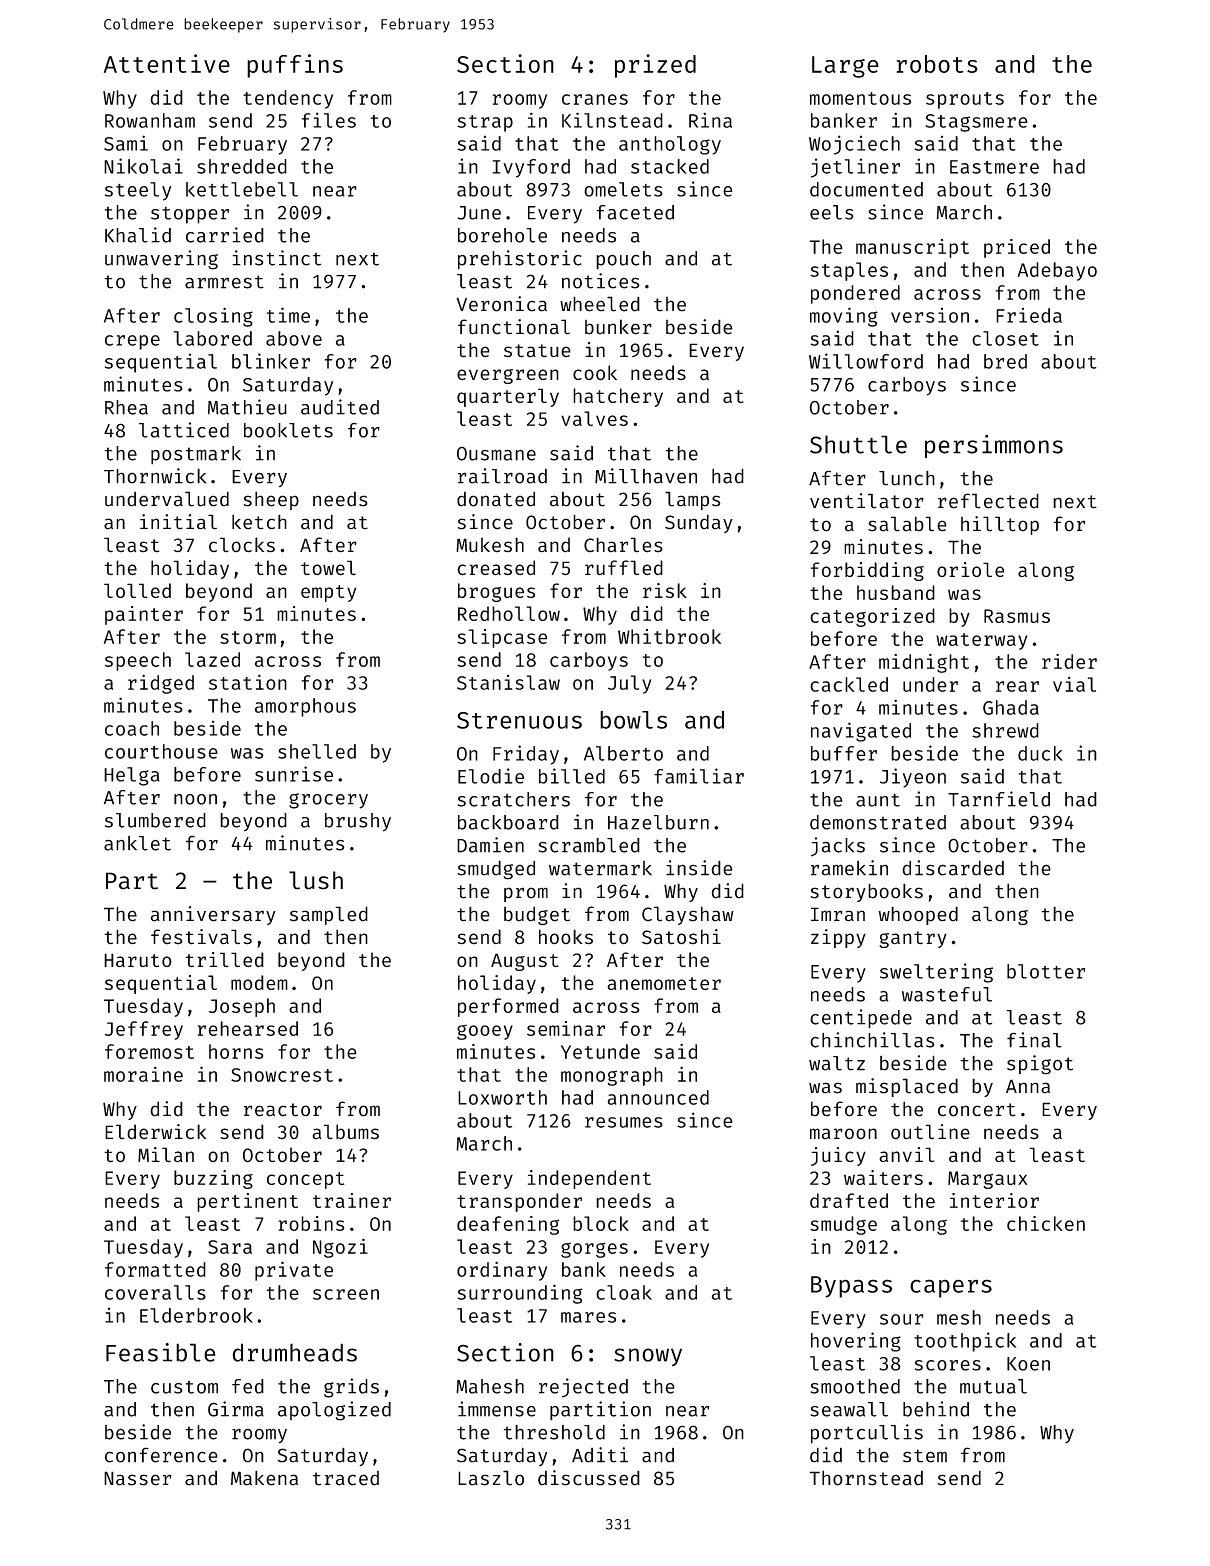 This screenshot has height=1566, width=1210. Describe the element at coordinates (670, 166) in the screenshot. I see `stacked` at that location.
